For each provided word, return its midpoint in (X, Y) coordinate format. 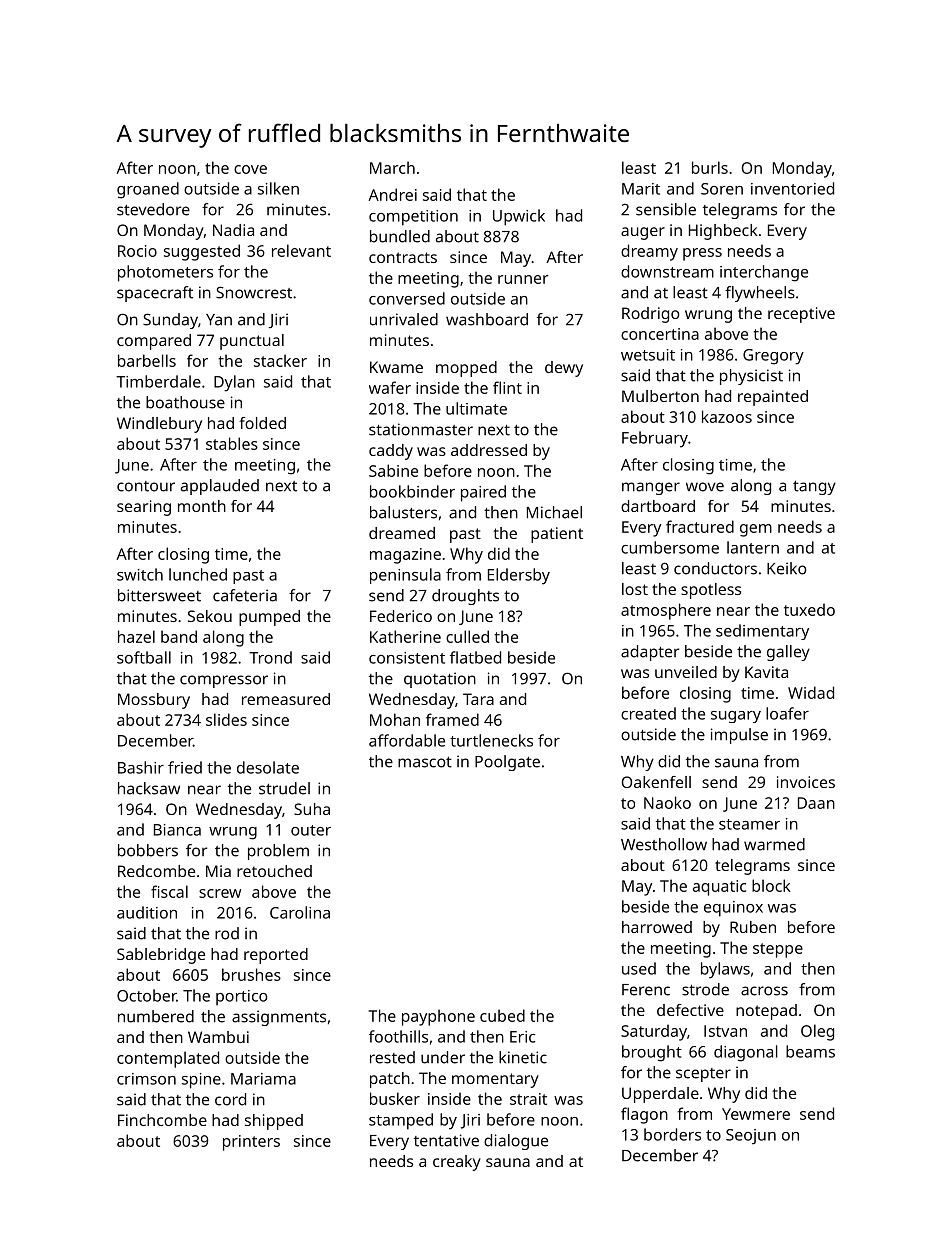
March (392, 167)
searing (144, 508)
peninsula (405, 576)
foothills (398, 1036)
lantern (753, 547)
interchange (764, 273)
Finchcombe (162, 1120)
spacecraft (155, 294)
